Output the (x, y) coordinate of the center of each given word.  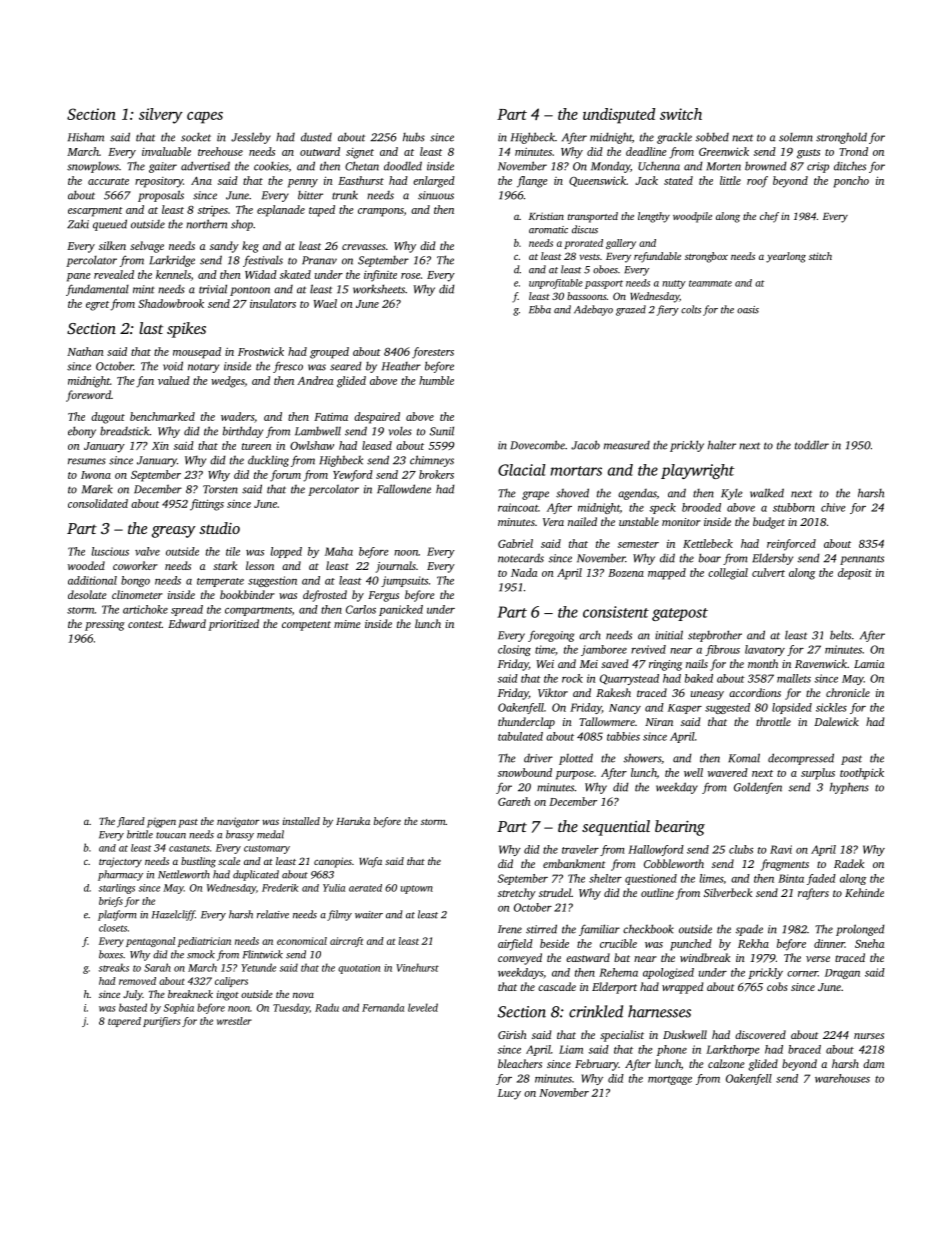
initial (669, 635)
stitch (820, 256)
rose (411, 276)
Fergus (383, 596)
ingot (228, 995)
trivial (213, 289)
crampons (381, 212)
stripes (213, 211)
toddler (812, 445)
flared (131, 822)
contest (145, 624)
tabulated (520, 736)
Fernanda (383, 1007)
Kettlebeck (708, 543)
